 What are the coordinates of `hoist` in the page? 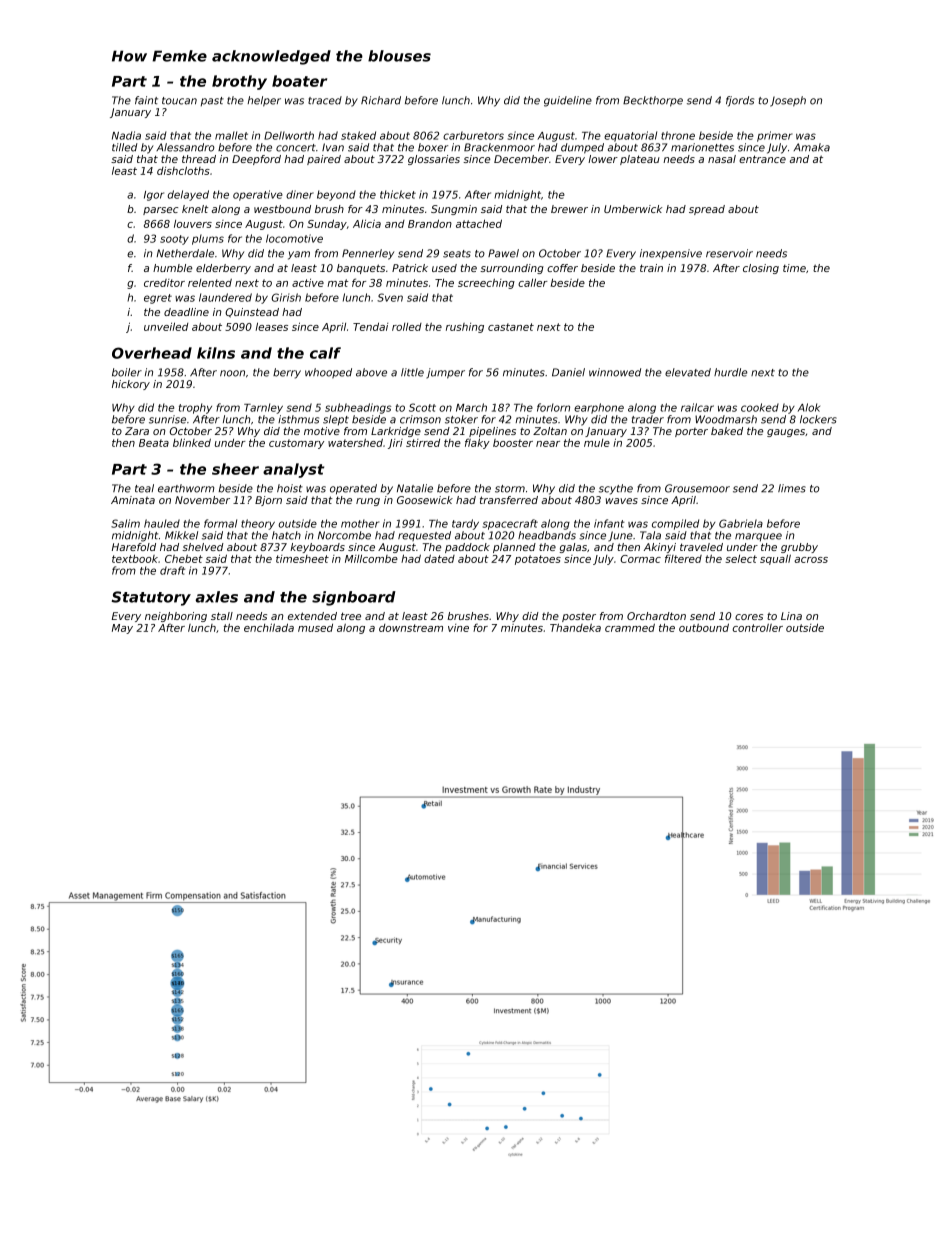 It's located at (290, 488).
